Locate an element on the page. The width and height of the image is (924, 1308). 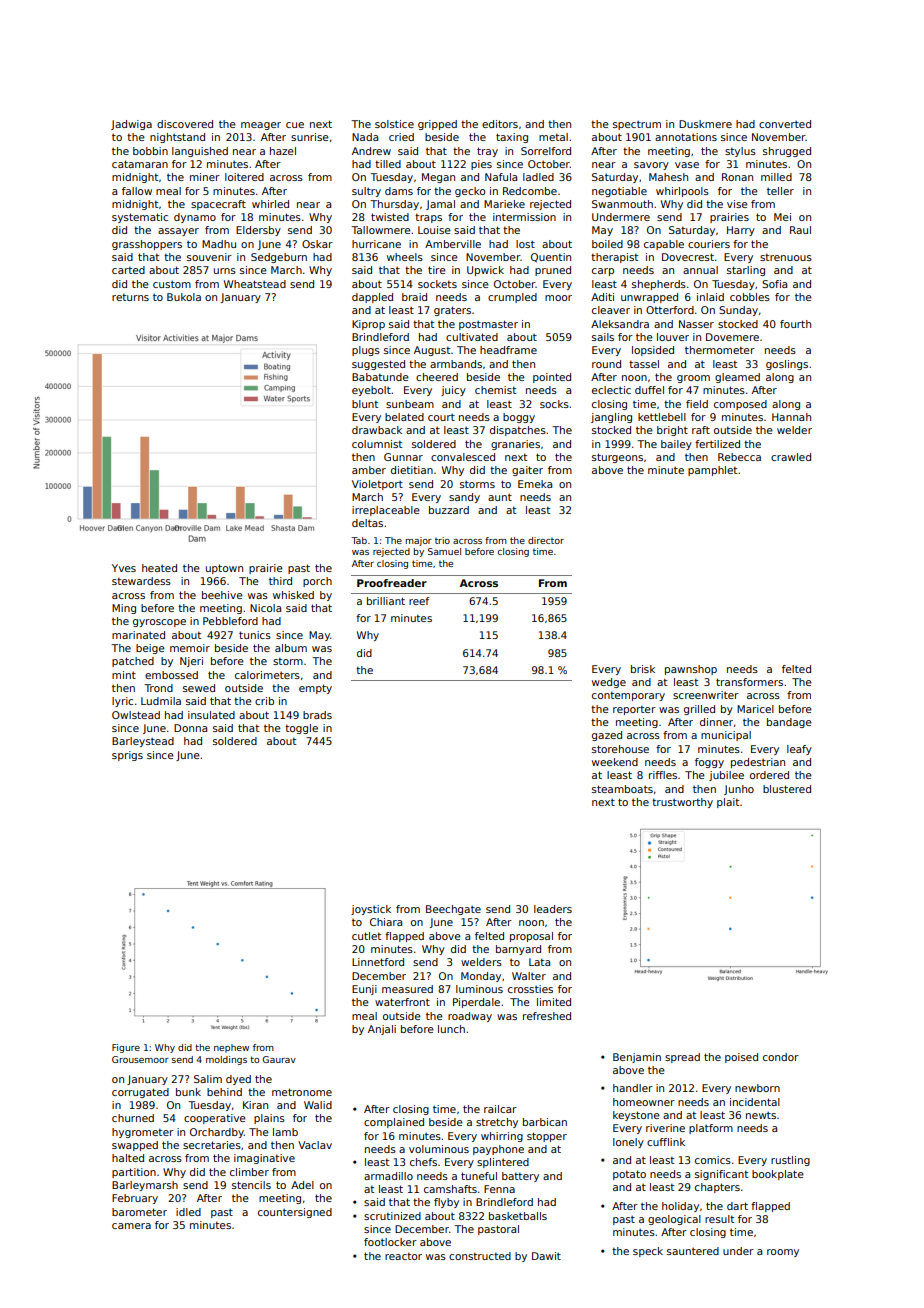
toggle is located at coordinates (301, 729).
